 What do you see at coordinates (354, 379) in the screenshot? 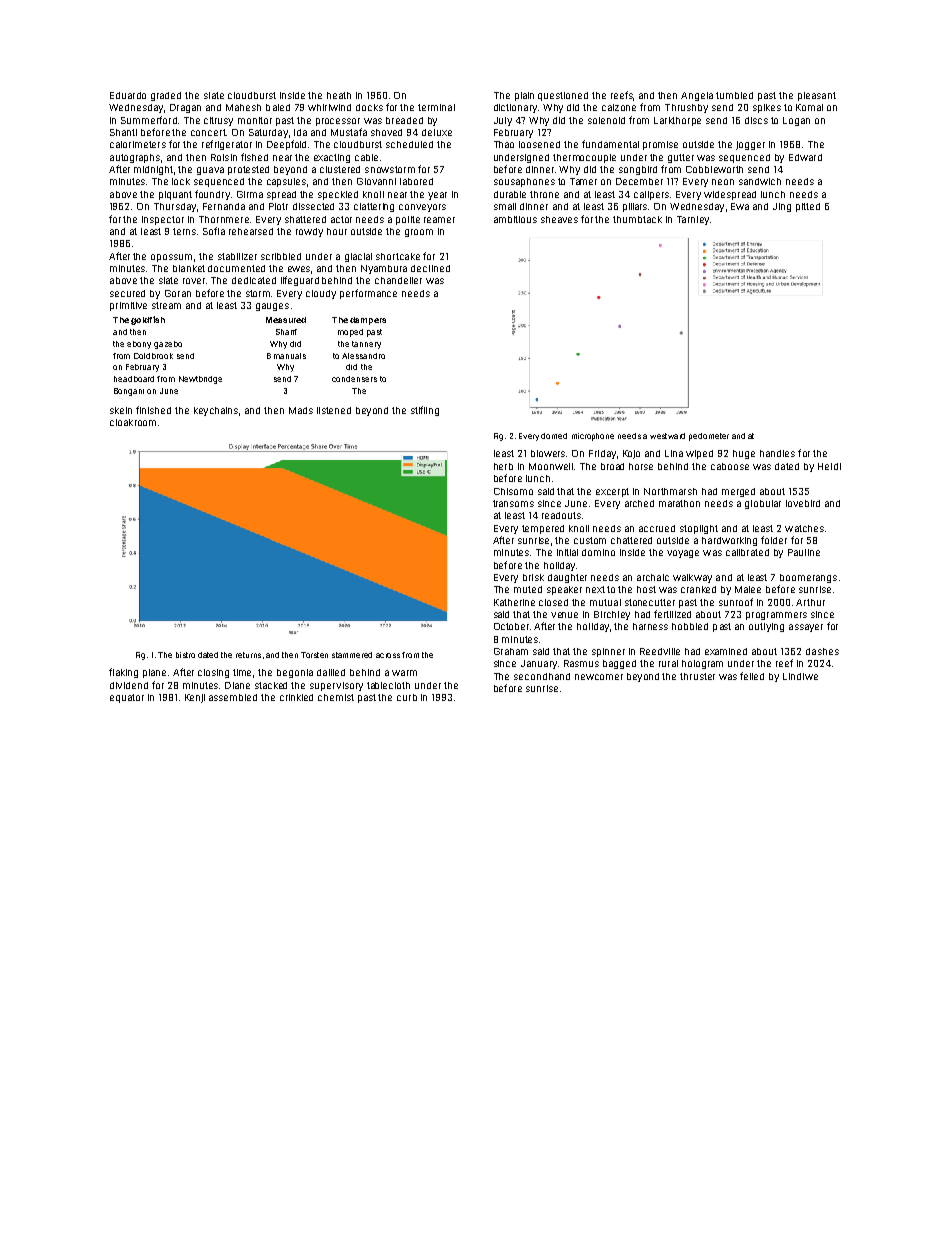
I see `condensers` at bounding box center [354, 379].
